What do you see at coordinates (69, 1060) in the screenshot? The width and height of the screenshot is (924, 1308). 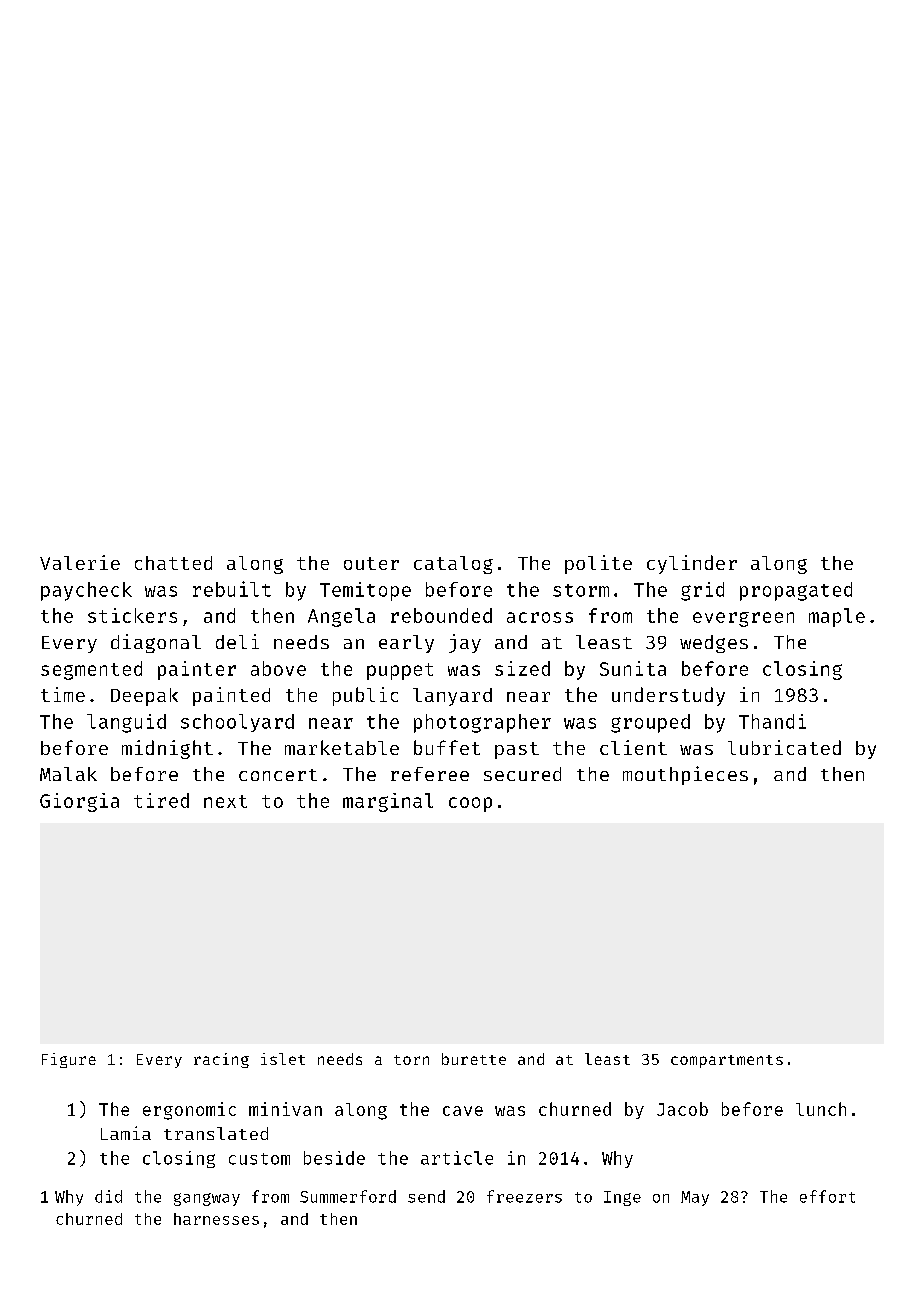 I see `Figure` at bounding box center [69, 1060].
